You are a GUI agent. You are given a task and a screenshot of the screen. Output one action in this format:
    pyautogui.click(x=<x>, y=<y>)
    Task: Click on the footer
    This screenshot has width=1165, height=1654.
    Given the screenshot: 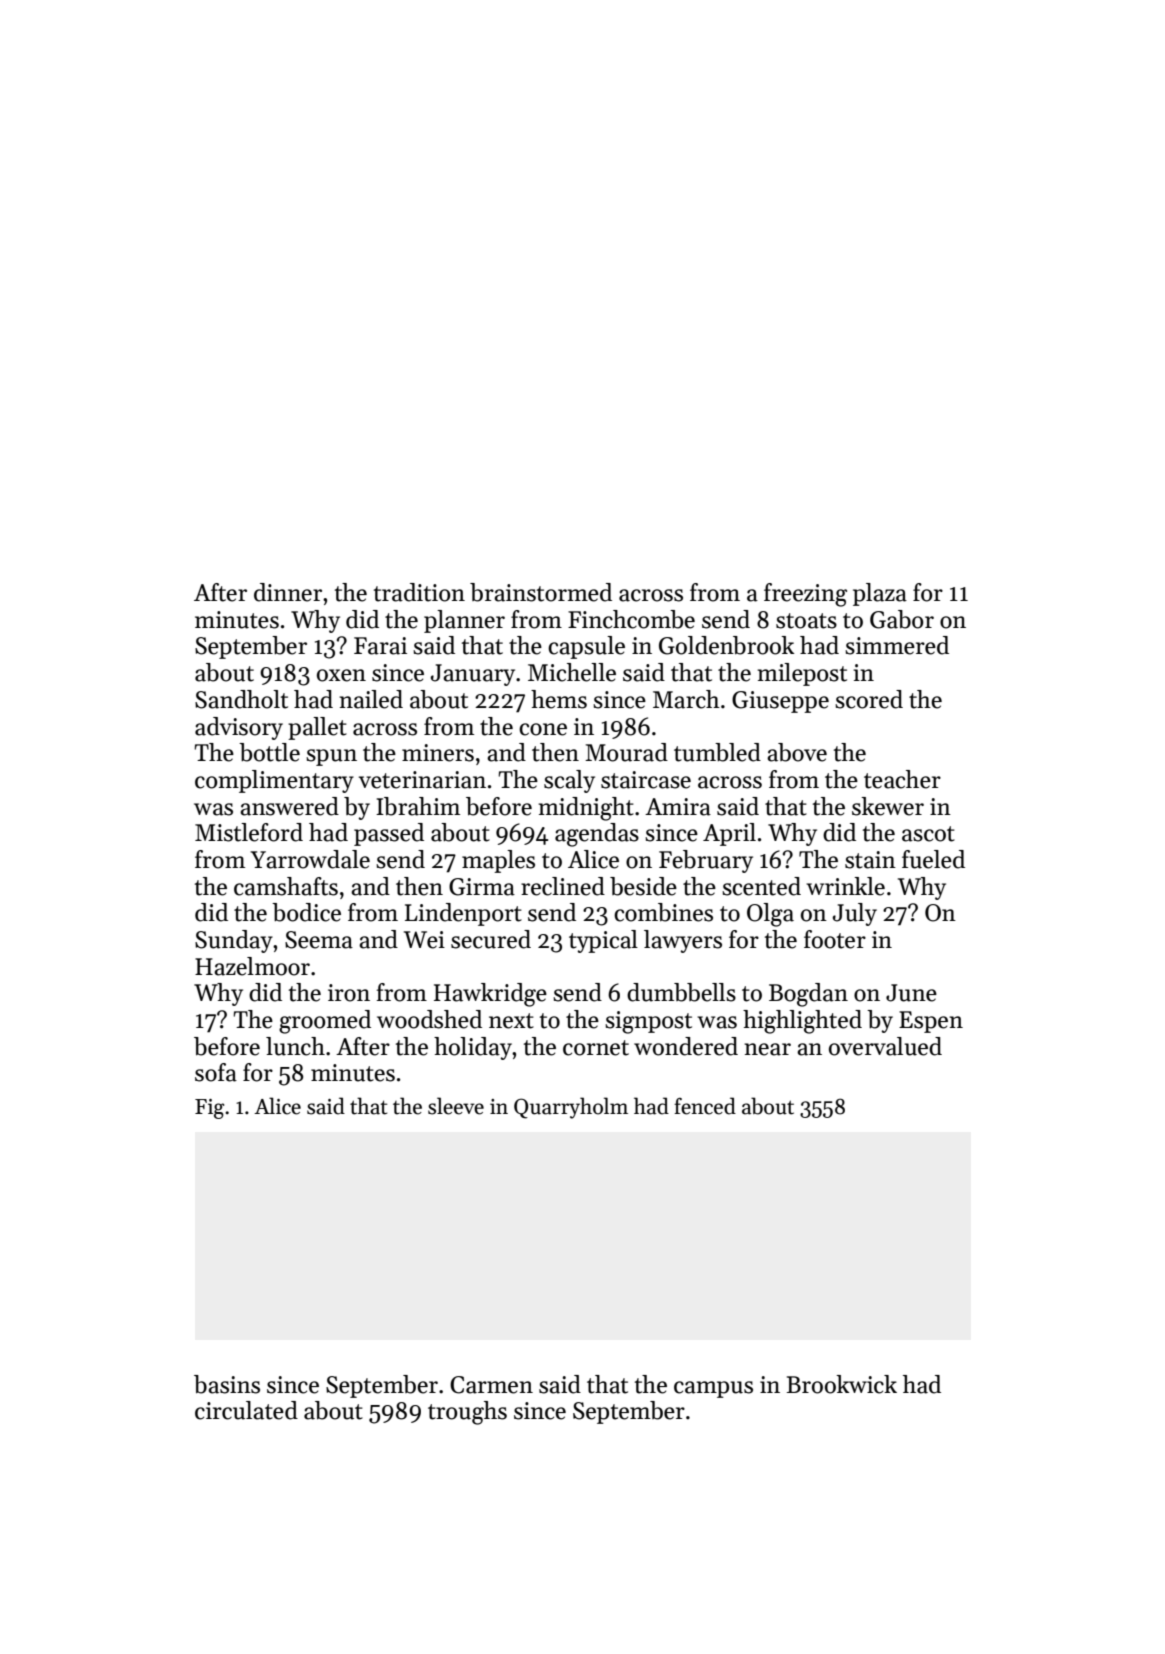 What is the action you would take?
    pyautogui.click(x=835, y=939)
